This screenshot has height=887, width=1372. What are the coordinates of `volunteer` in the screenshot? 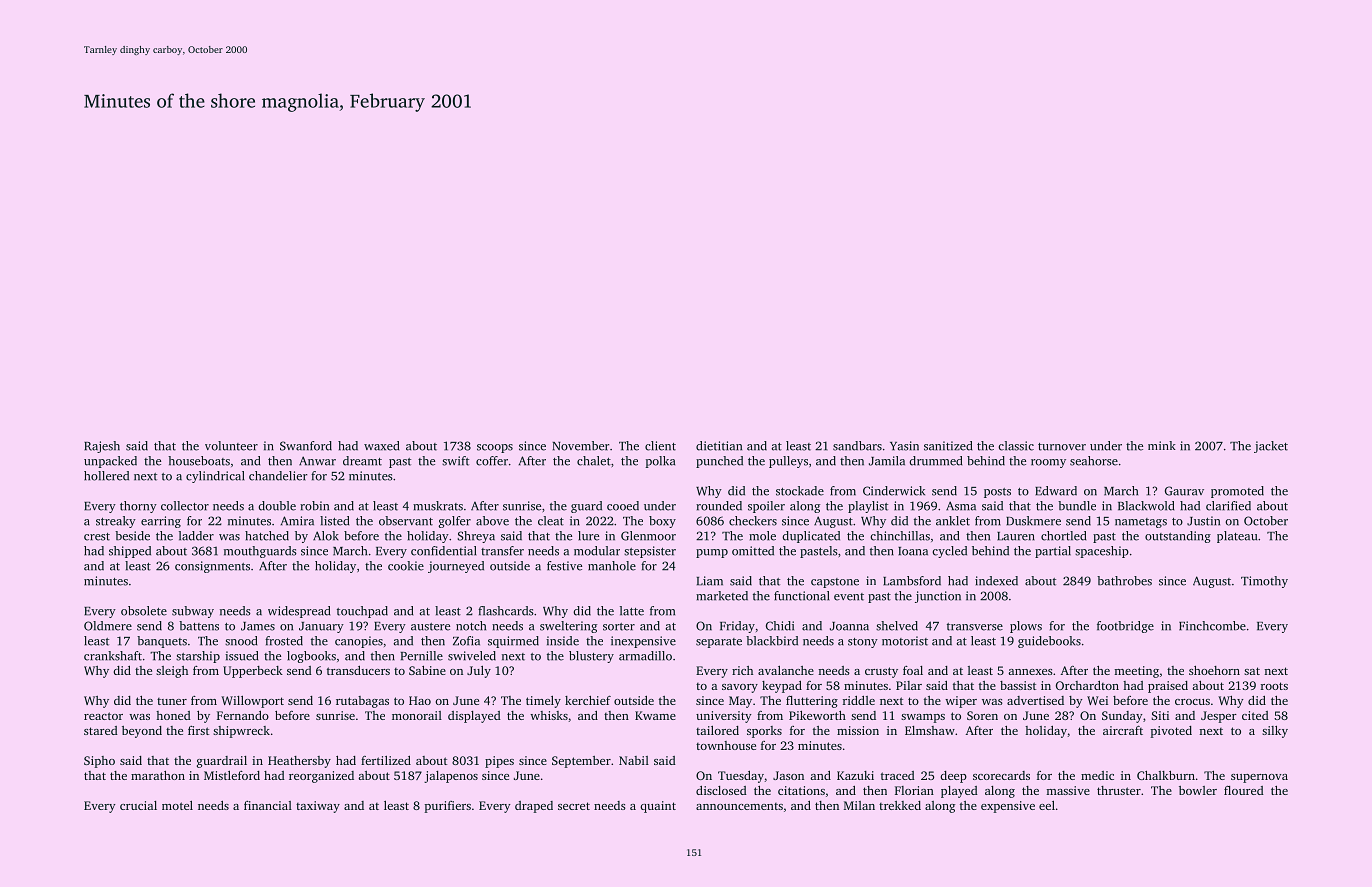 It's located at (231, 446).
